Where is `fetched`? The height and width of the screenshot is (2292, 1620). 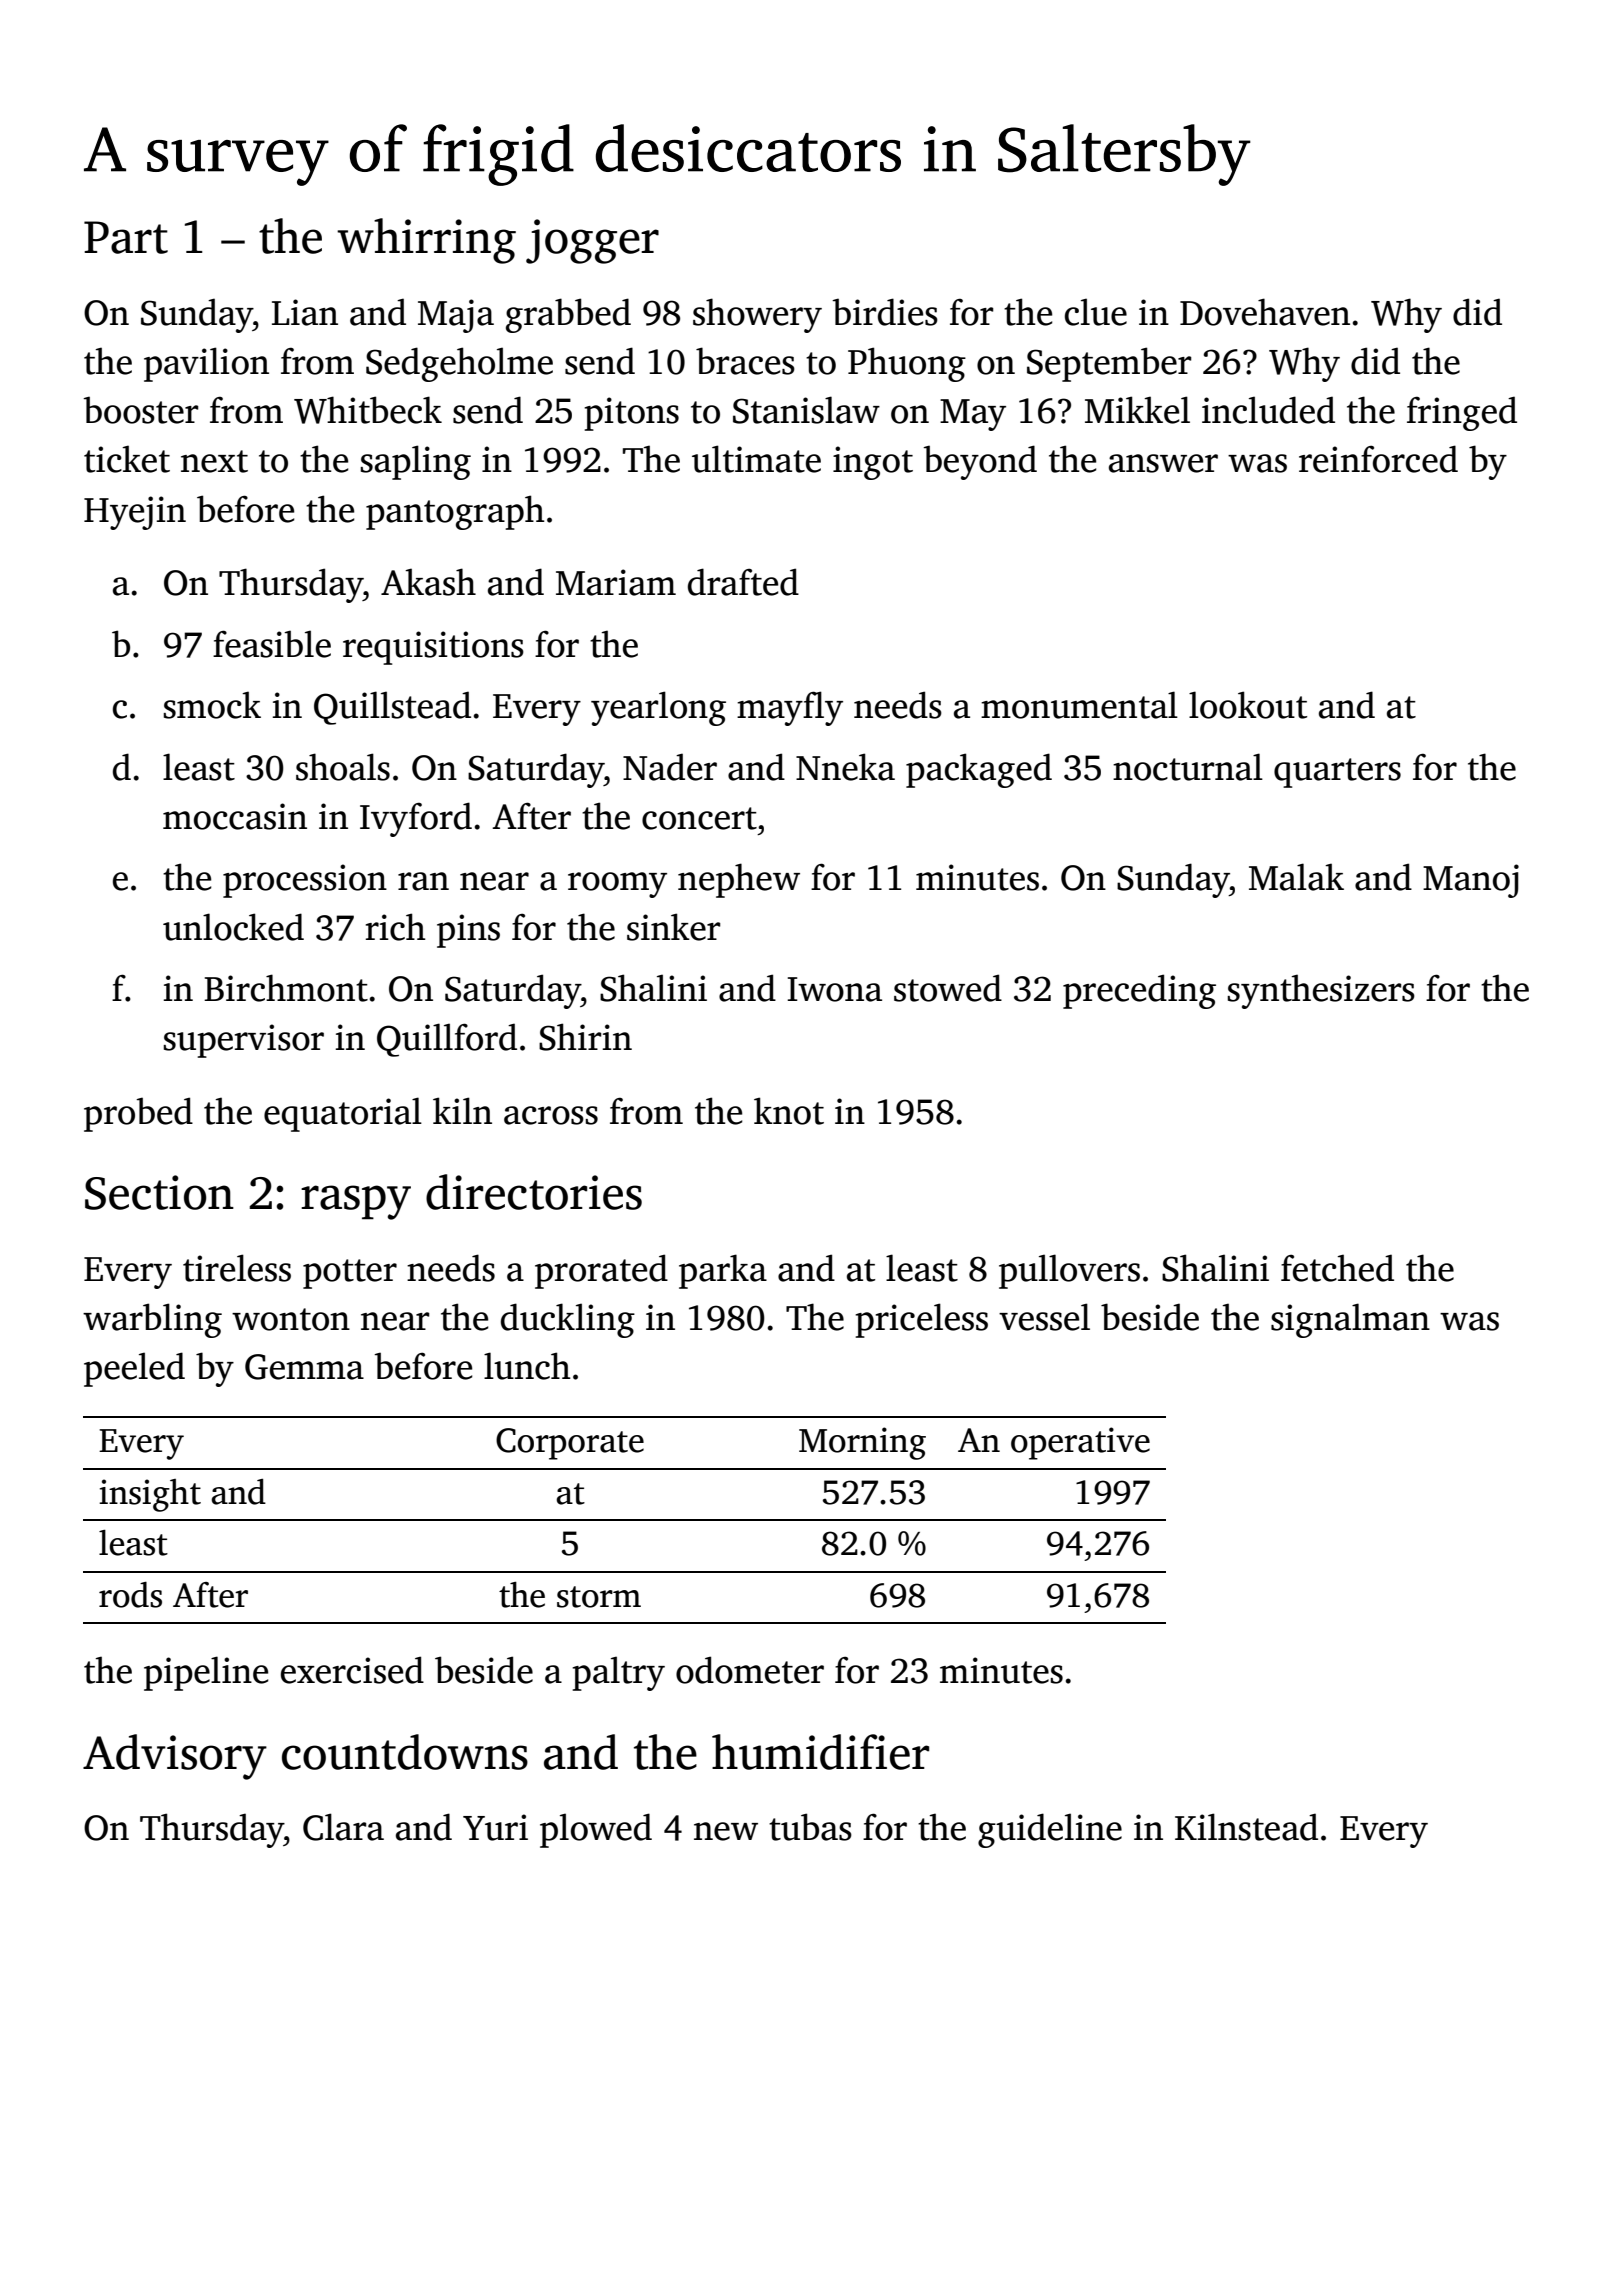 fetched is located at coordinates (1337, 1268).
